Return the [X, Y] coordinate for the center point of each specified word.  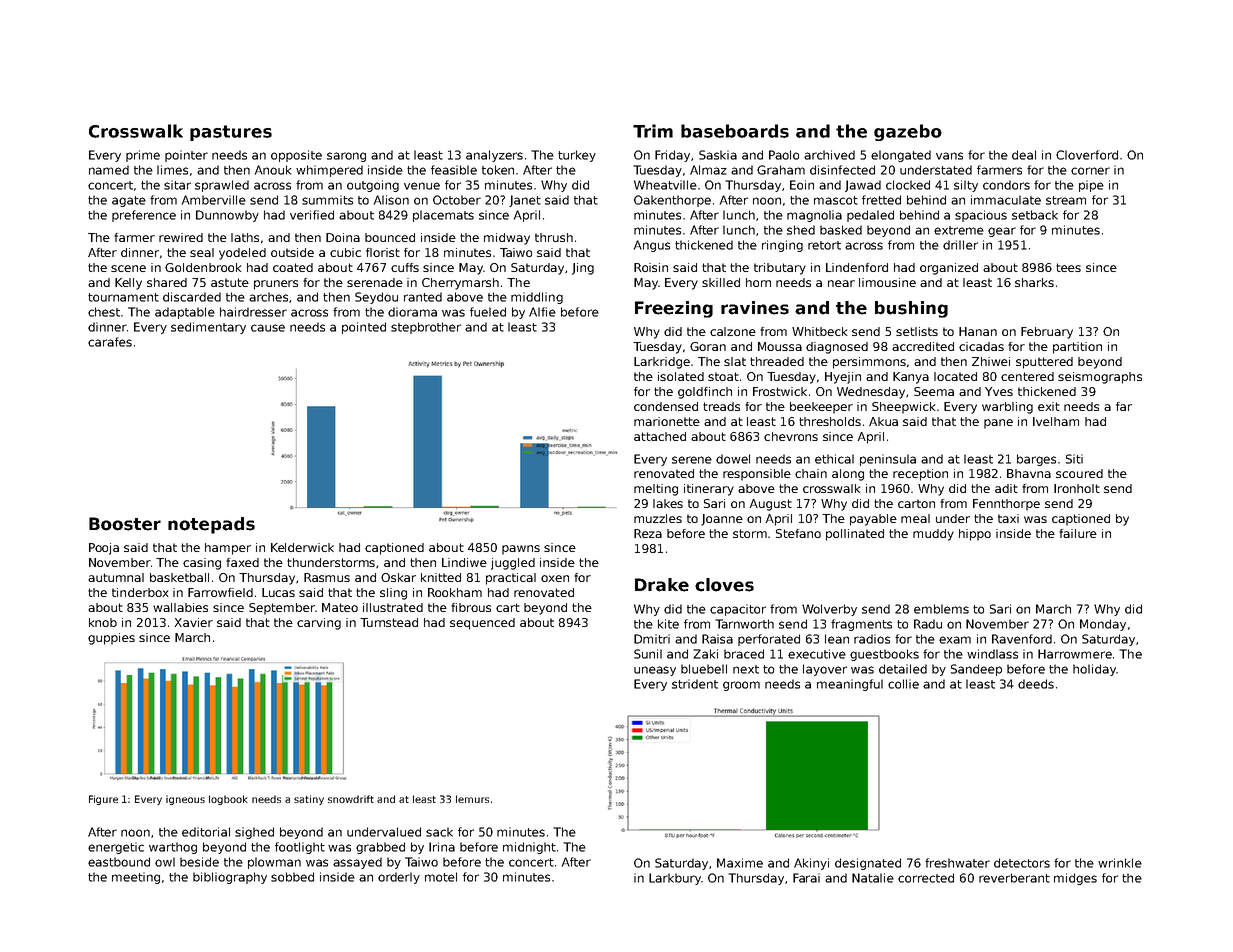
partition [1077, 348]
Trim [653, 131]
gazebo [908, 132]
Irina [442, 847]
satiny [309, 800]
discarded [192, 297]
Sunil [648, 654]
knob [103, 622]
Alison [391, 200]
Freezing [674, 309]
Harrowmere [1075, 654]
